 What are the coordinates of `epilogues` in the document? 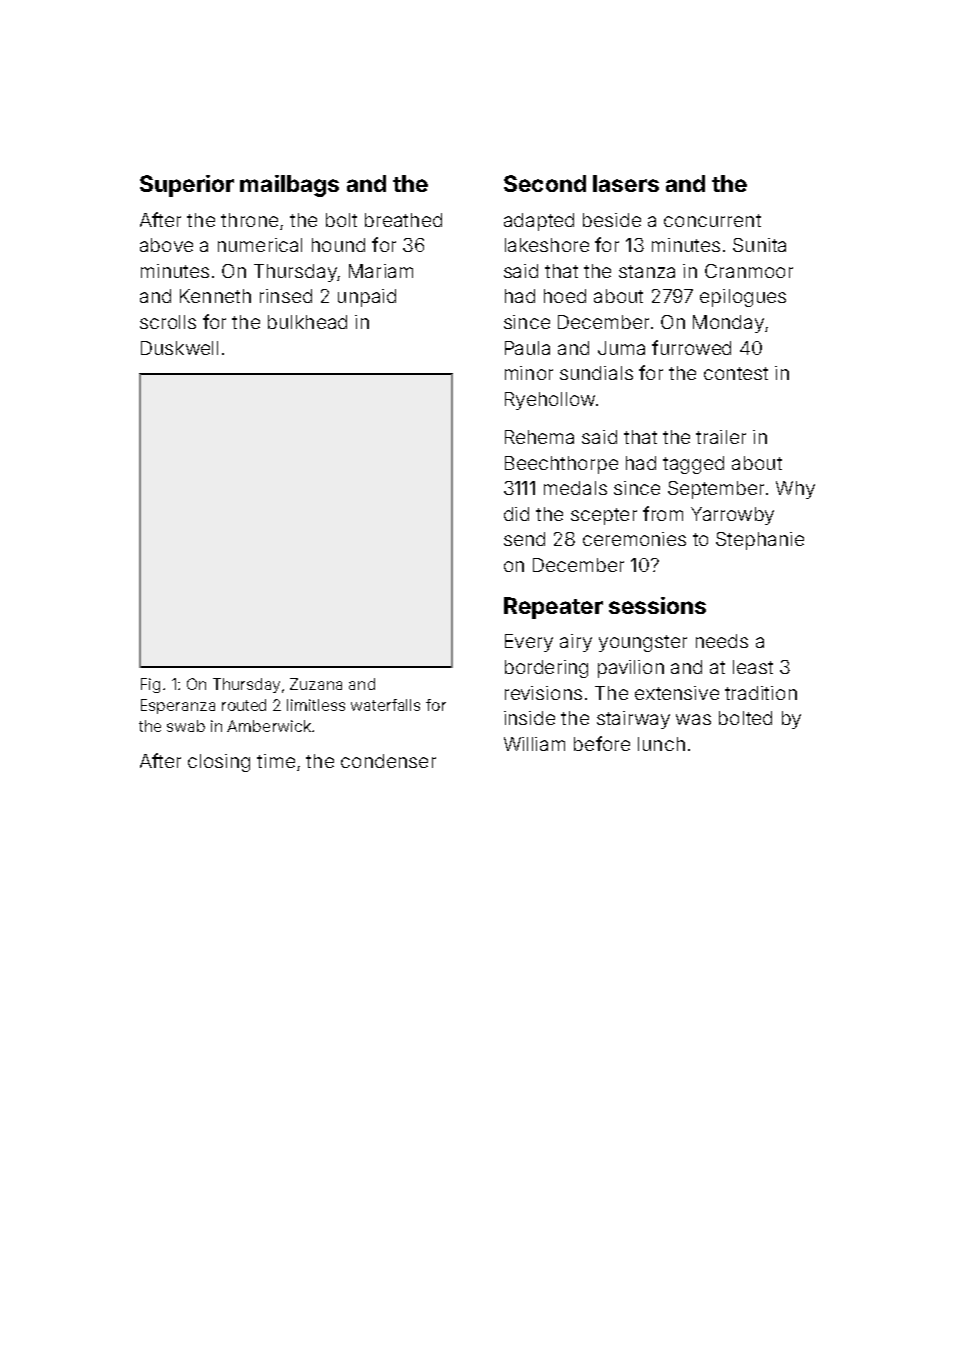 It's located at (743, 298).
